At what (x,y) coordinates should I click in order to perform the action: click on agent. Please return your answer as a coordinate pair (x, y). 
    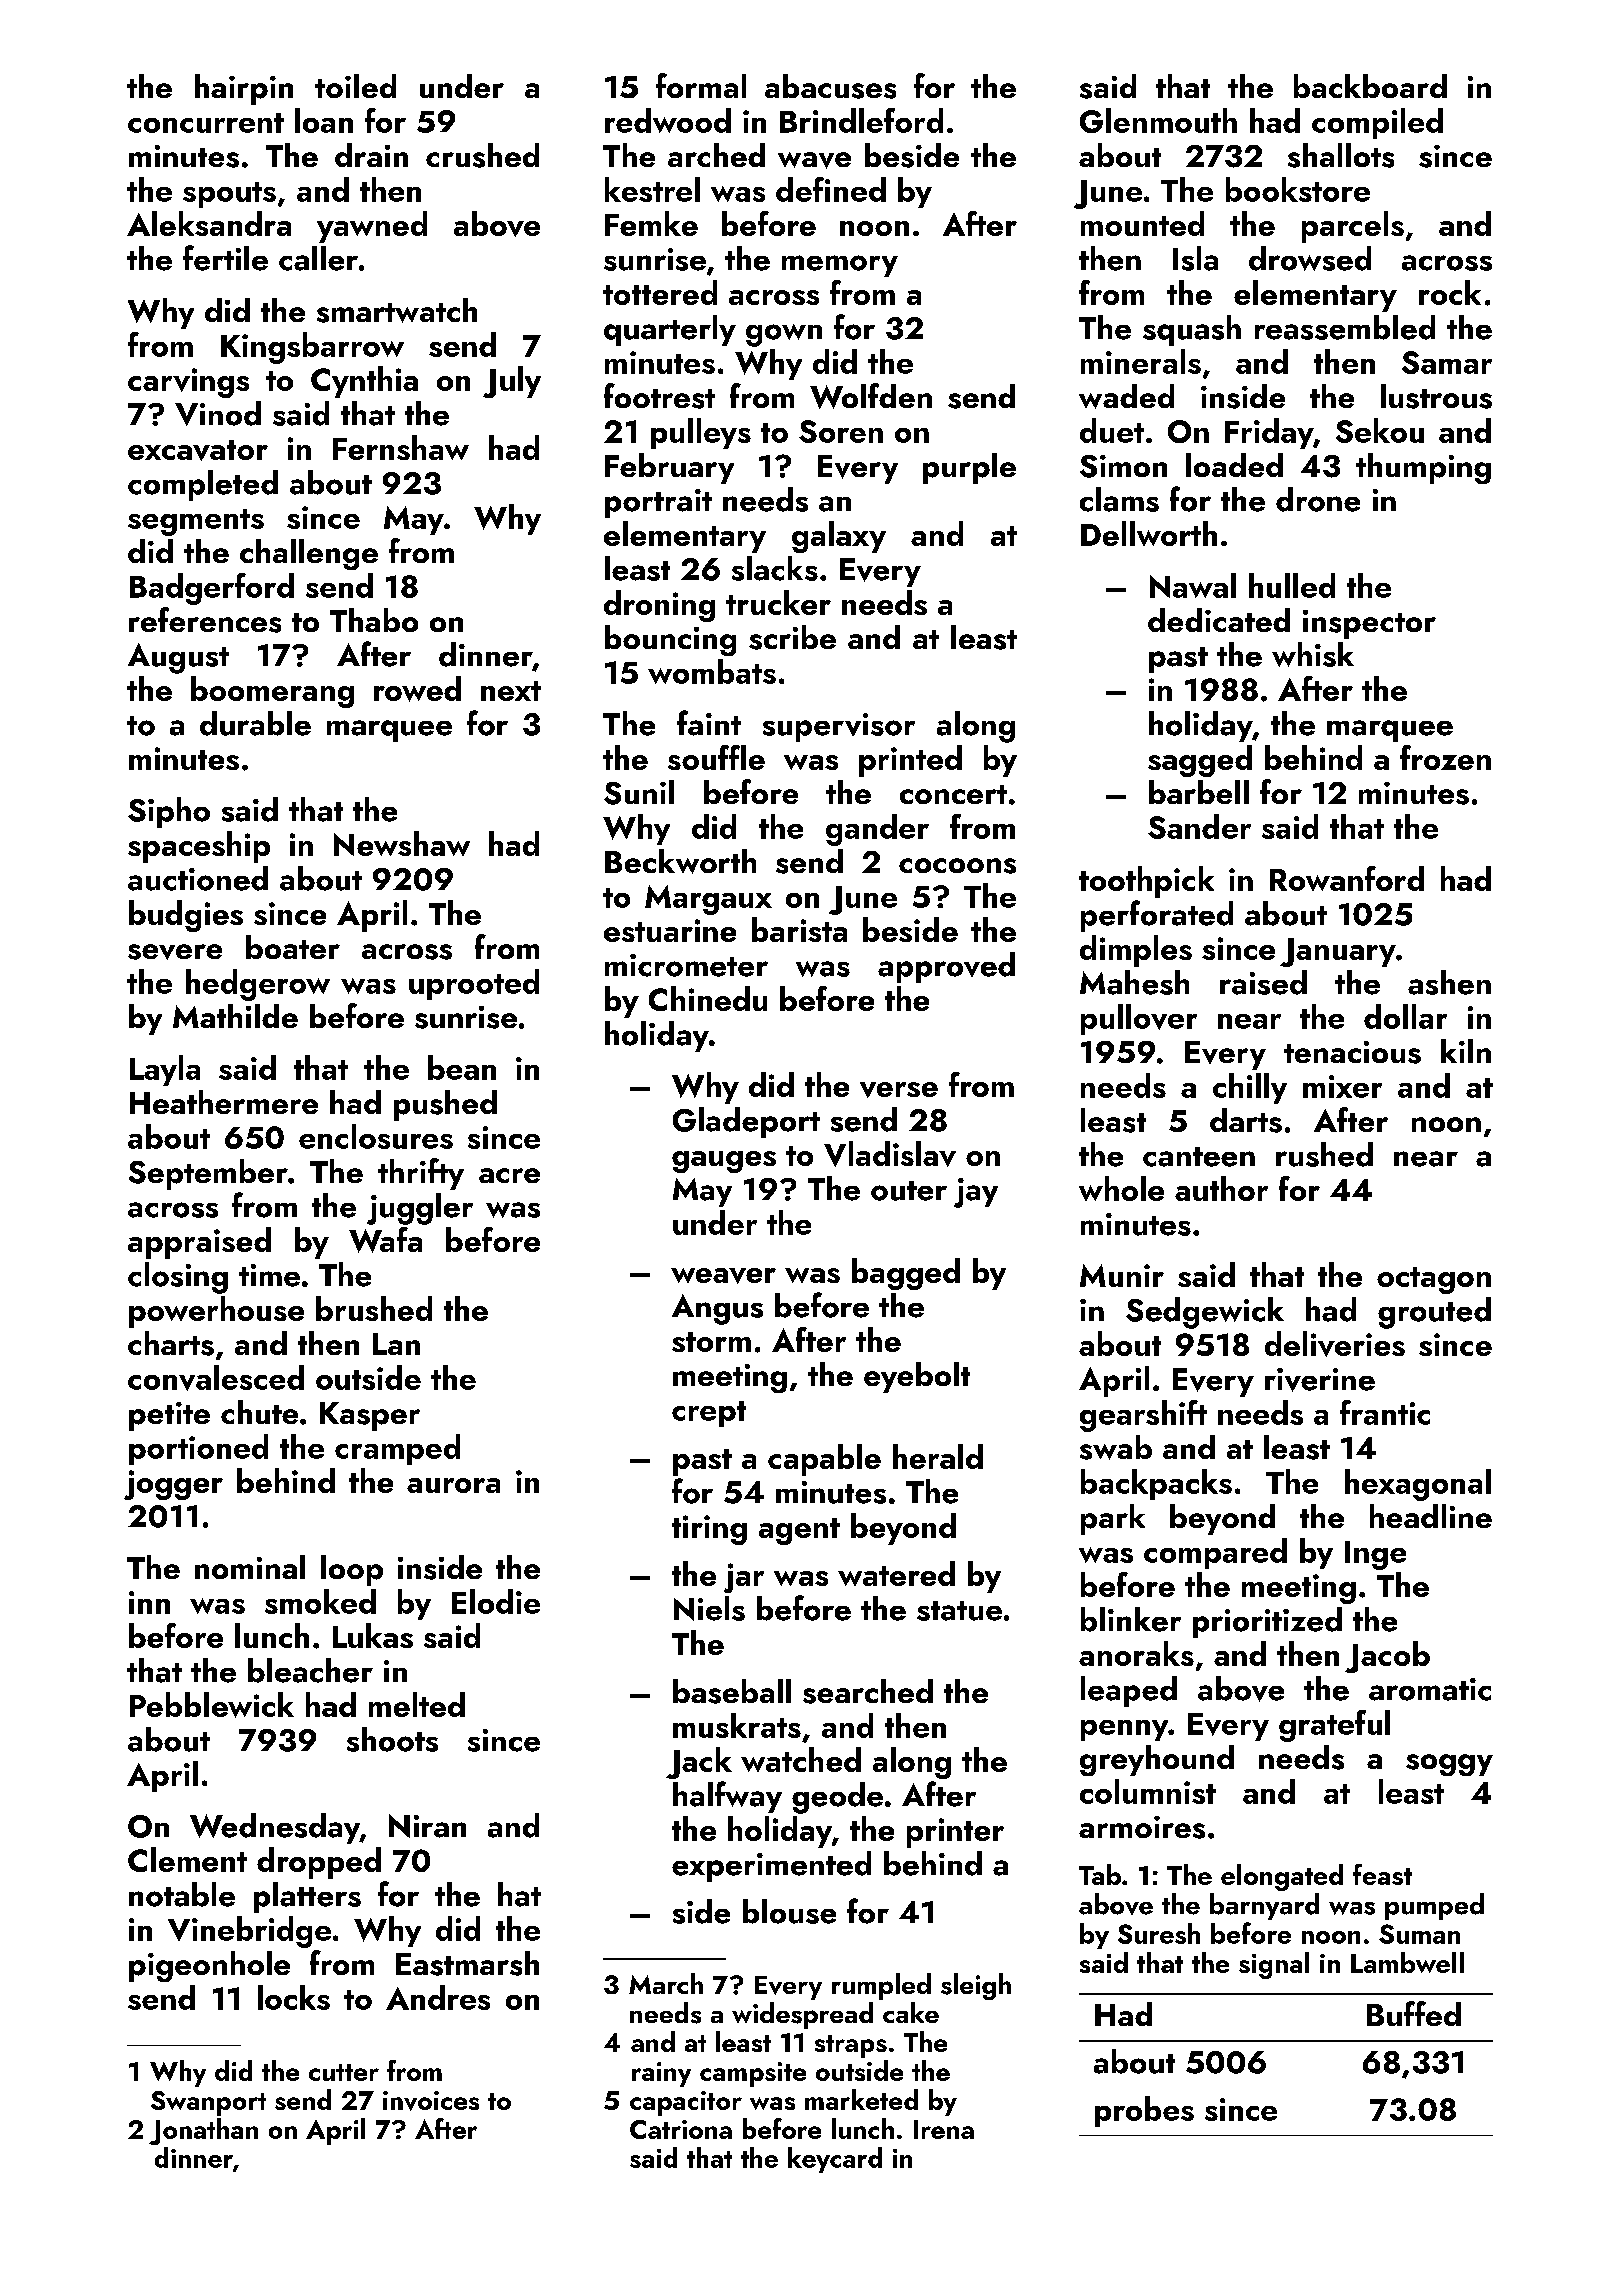
    Looking at the image, I should click on (799, 1531).
